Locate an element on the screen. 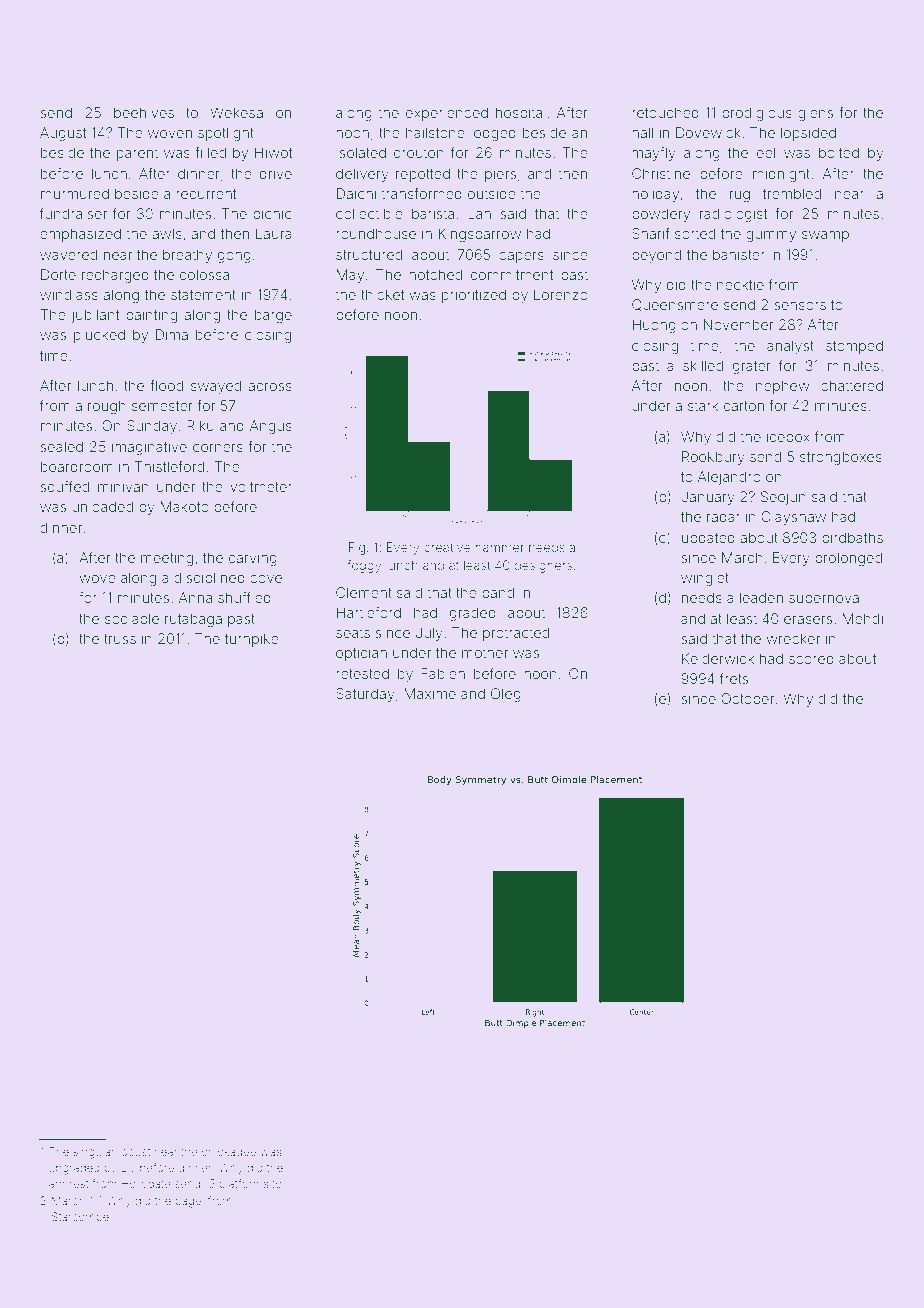 This screenshot has width=924, height=1308. frets is located at coordinates (734, 678).
